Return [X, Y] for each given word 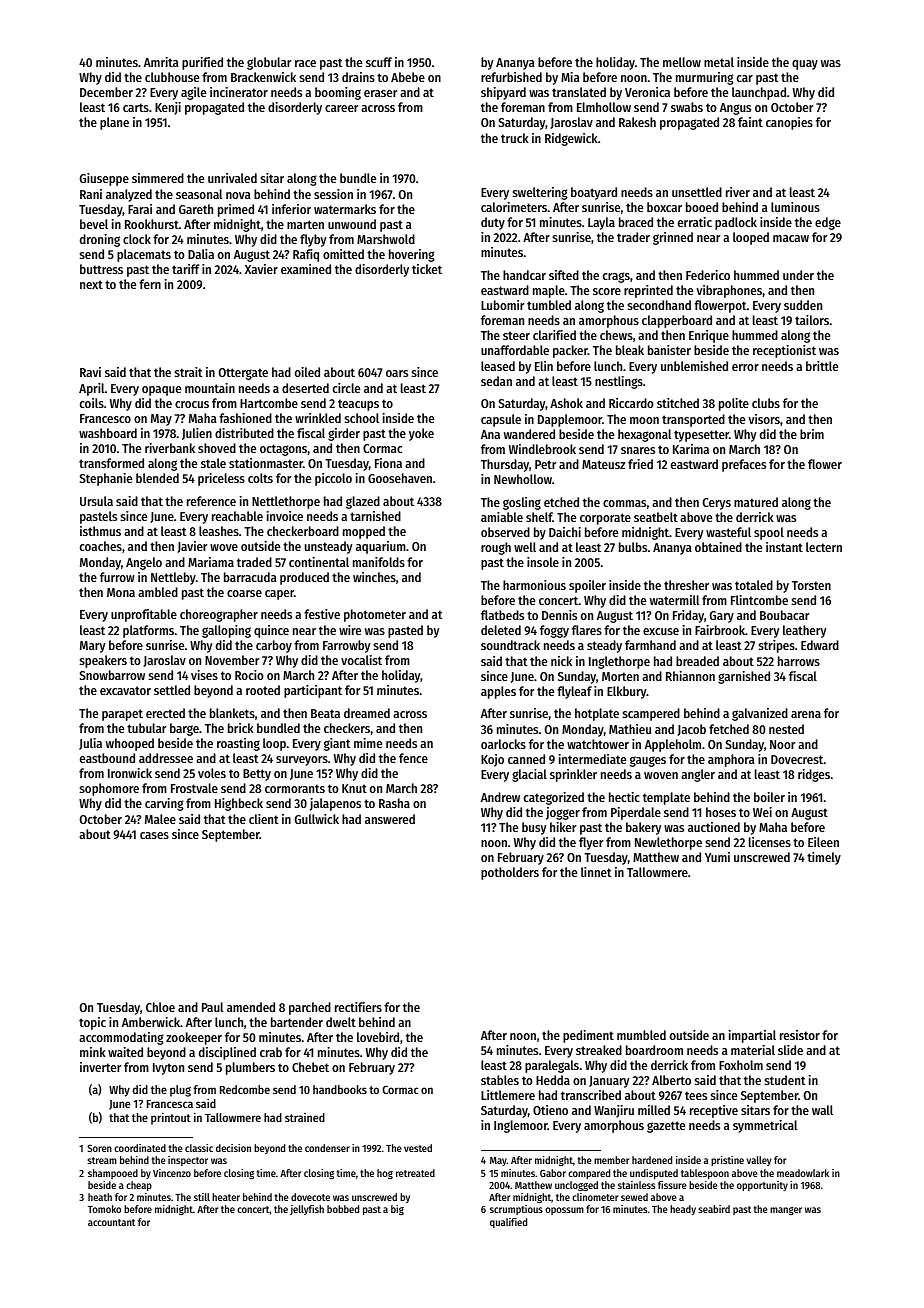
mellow [682, 62]
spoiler [587, 586]
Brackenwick [263, 77]
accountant [111, 1222]
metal [719, 62]
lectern [824, 547]
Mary [92, 647]
